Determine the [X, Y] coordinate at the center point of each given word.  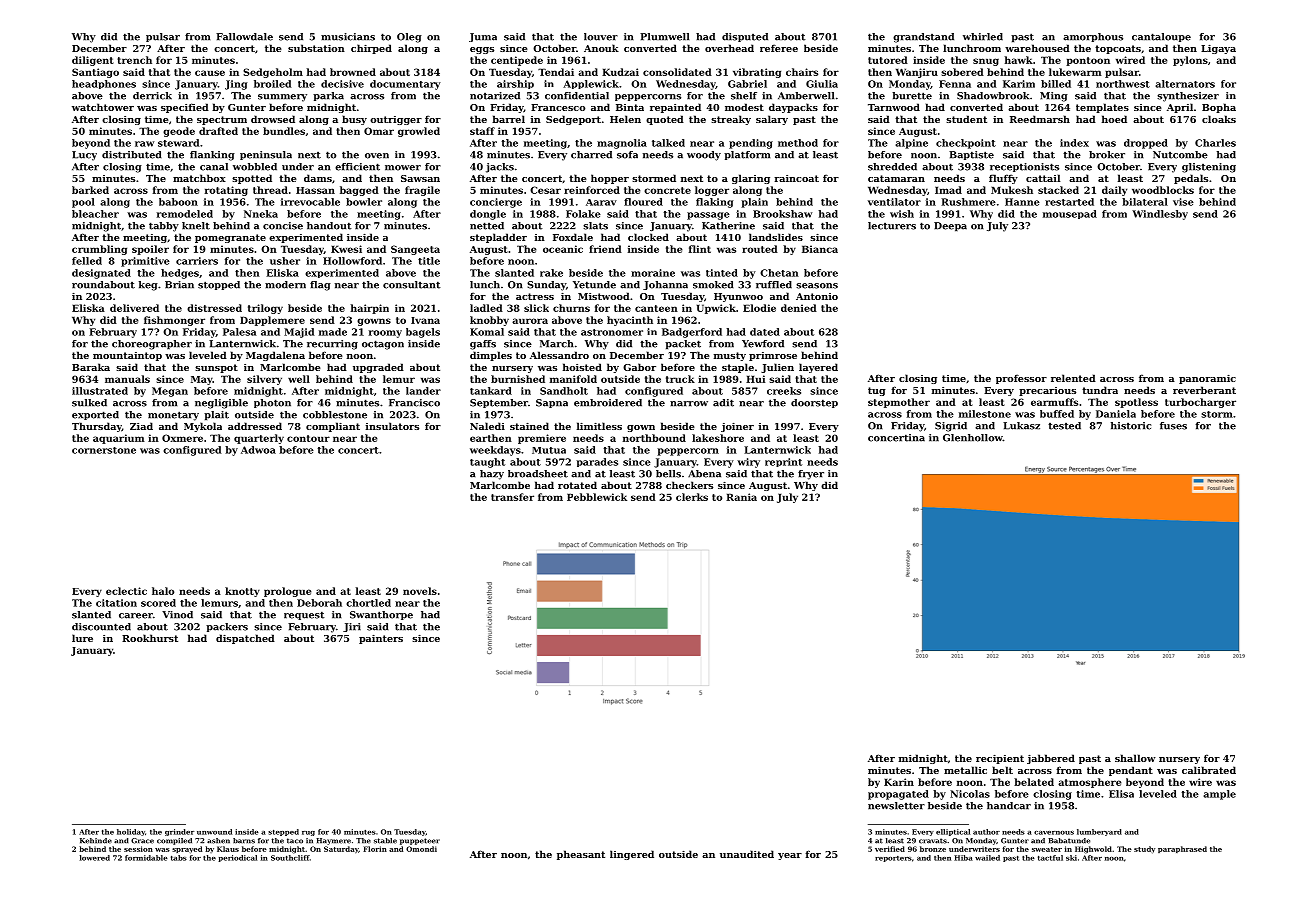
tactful [1050, 858]
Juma [483, 37]
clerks [692, 497]
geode [179, 132]
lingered [632, 855]
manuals [127, 379]
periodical [237, 858]
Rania [741, 497]
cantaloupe [1161, 37]
